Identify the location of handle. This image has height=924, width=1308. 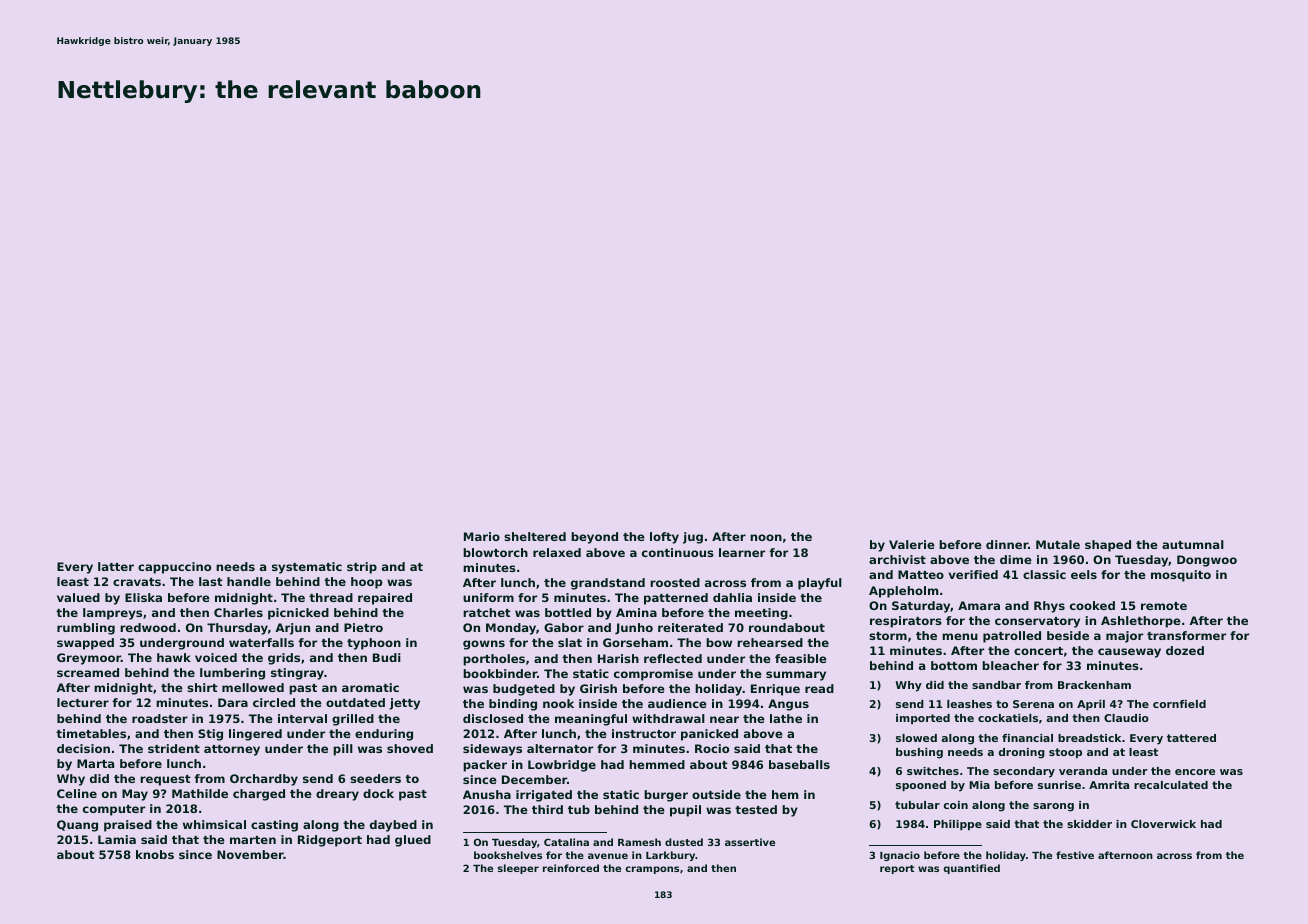
(249, 581).
